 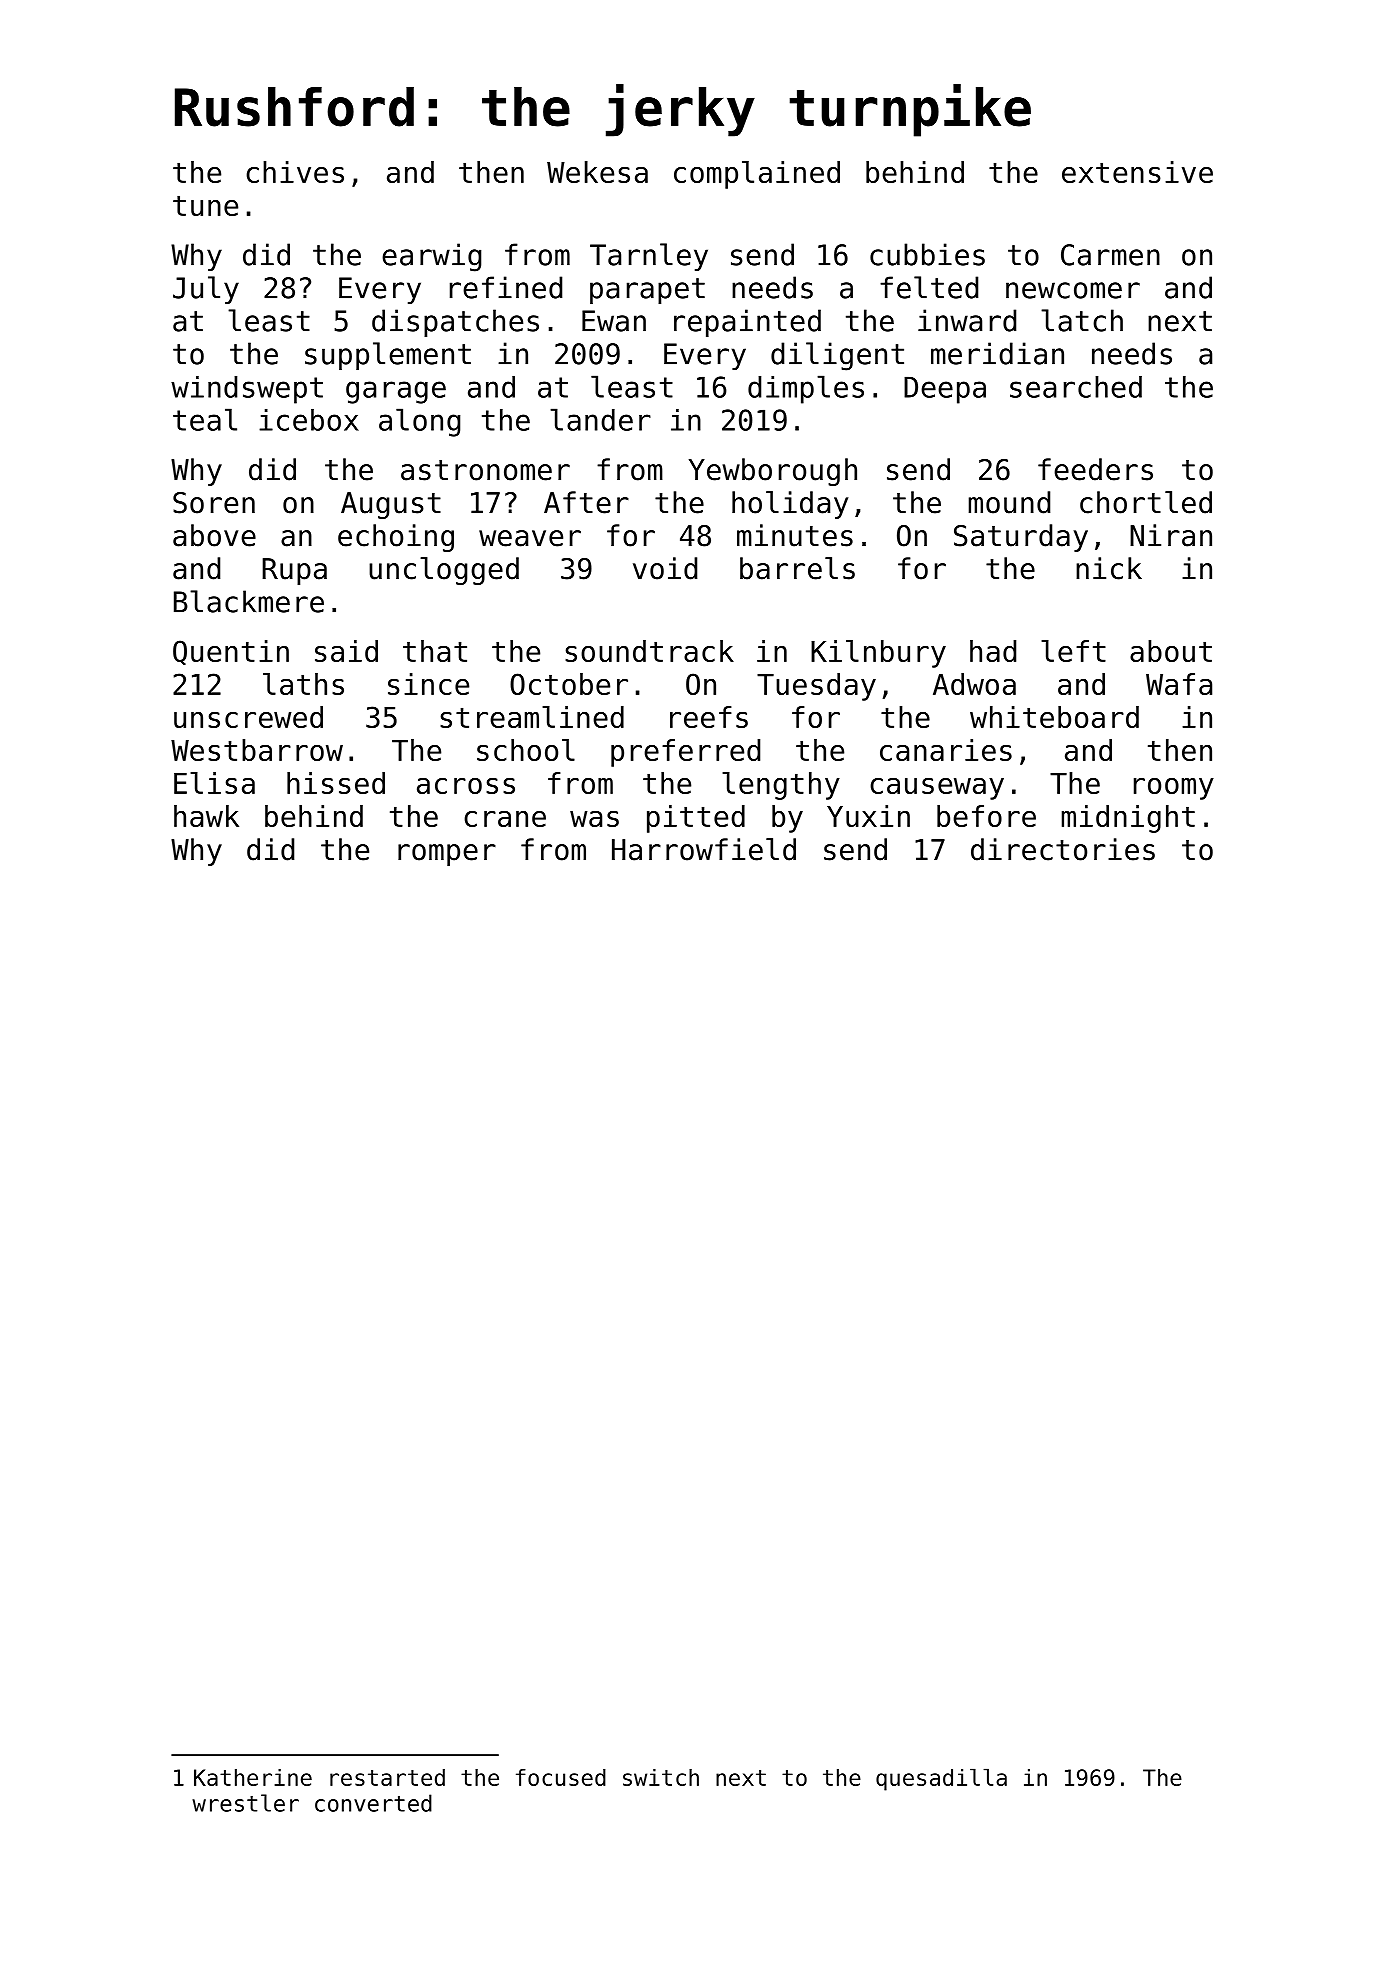 What do you see at coordinates (561, 1777) in the screenshot?
I see `focused` at bounding box center [561, 1777].
